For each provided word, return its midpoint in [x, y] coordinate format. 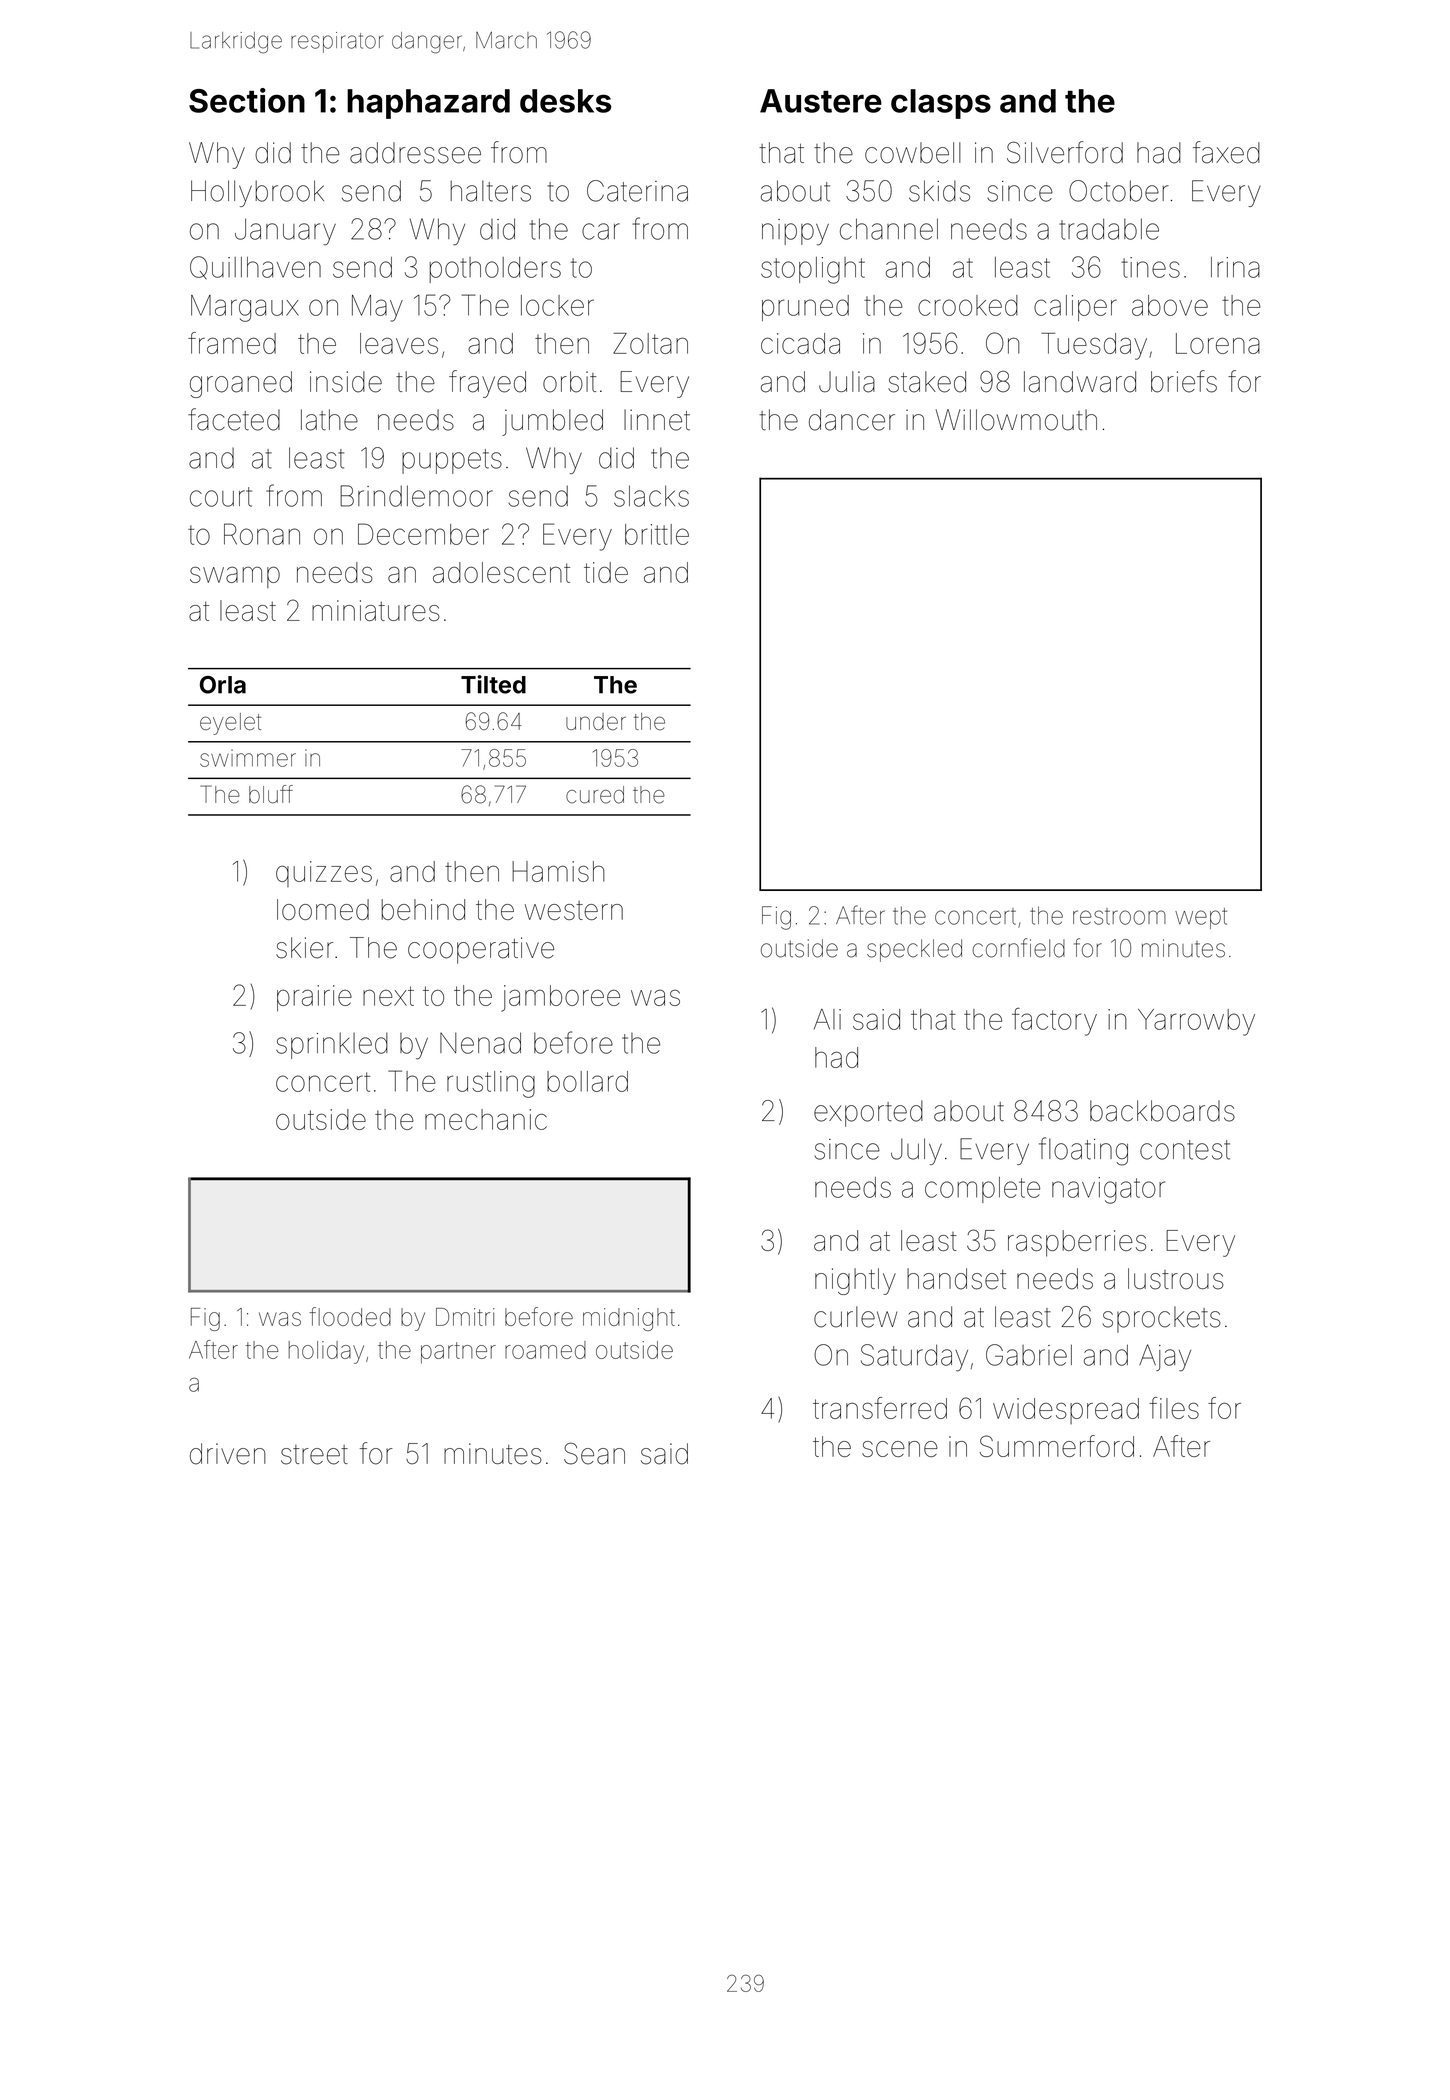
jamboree [560, 998]
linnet [657, 420]
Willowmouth [1016, 420]
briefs [1184, 381]
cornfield [1018, 948]
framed [232, 343]
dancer [852, 420]
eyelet [230, 724]
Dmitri [465, 1317]
